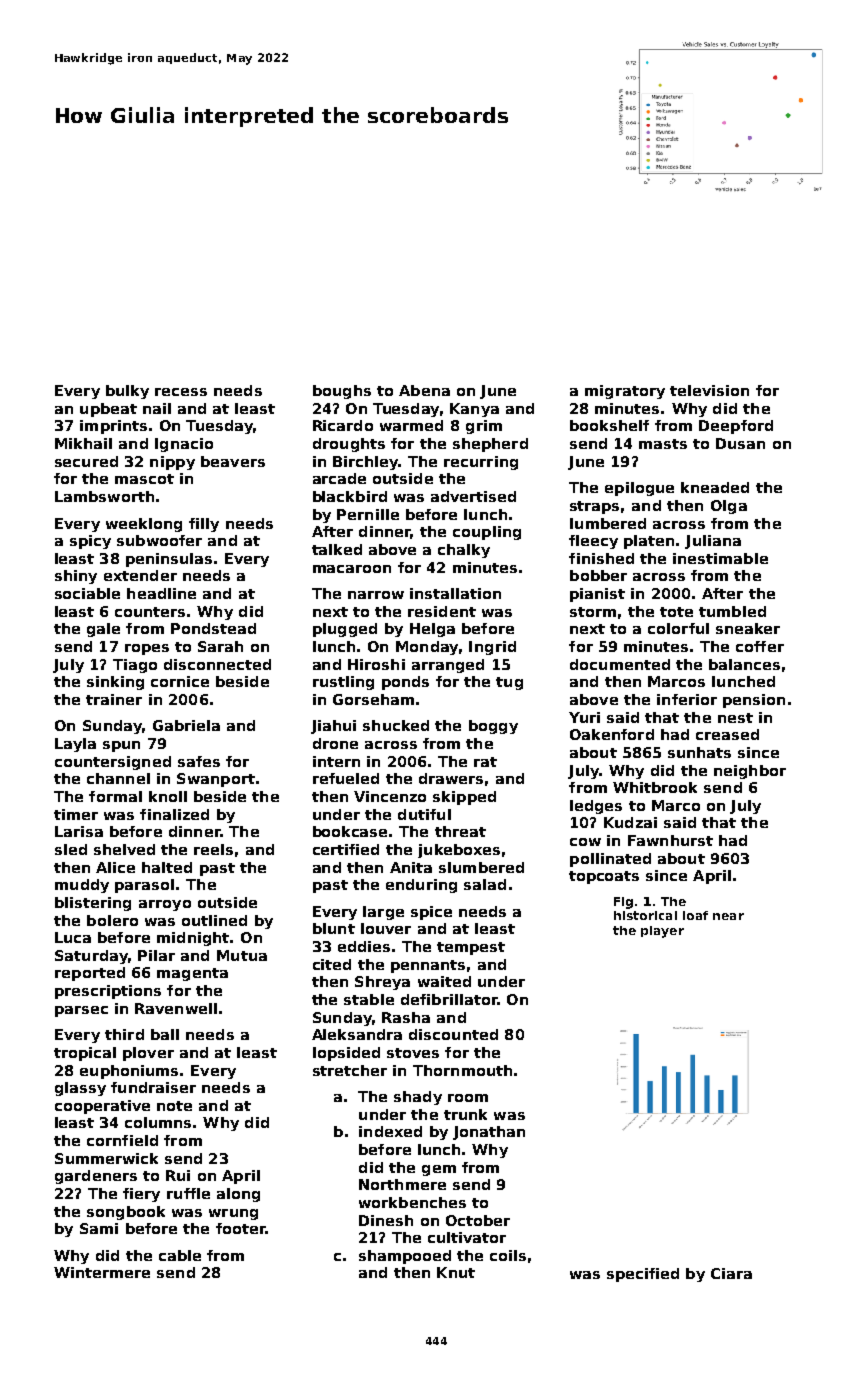  I want to click on Abena, so click(424, 390).
